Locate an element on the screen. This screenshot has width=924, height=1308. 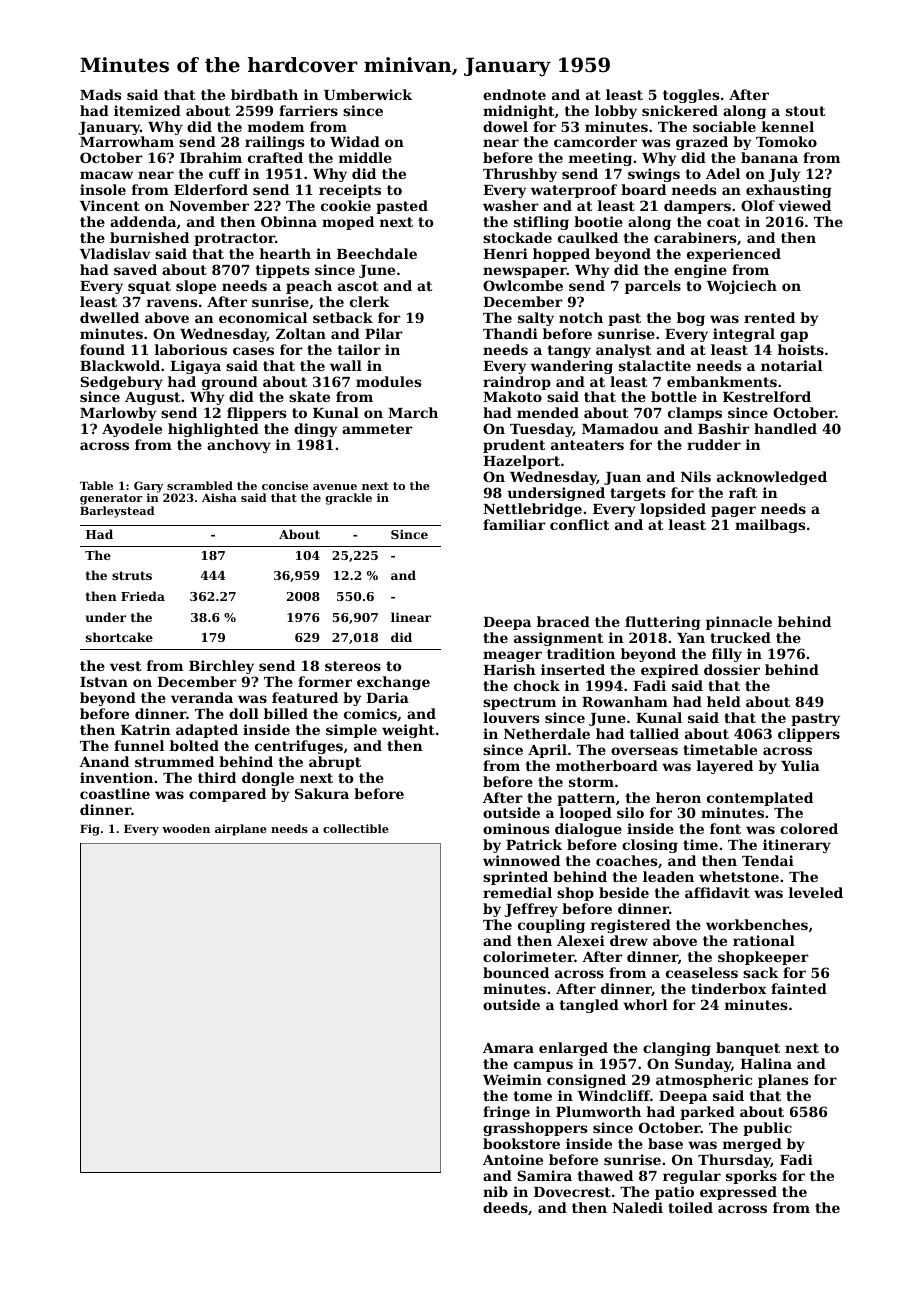
Owlcombe is located at coordinates (523, 285).
